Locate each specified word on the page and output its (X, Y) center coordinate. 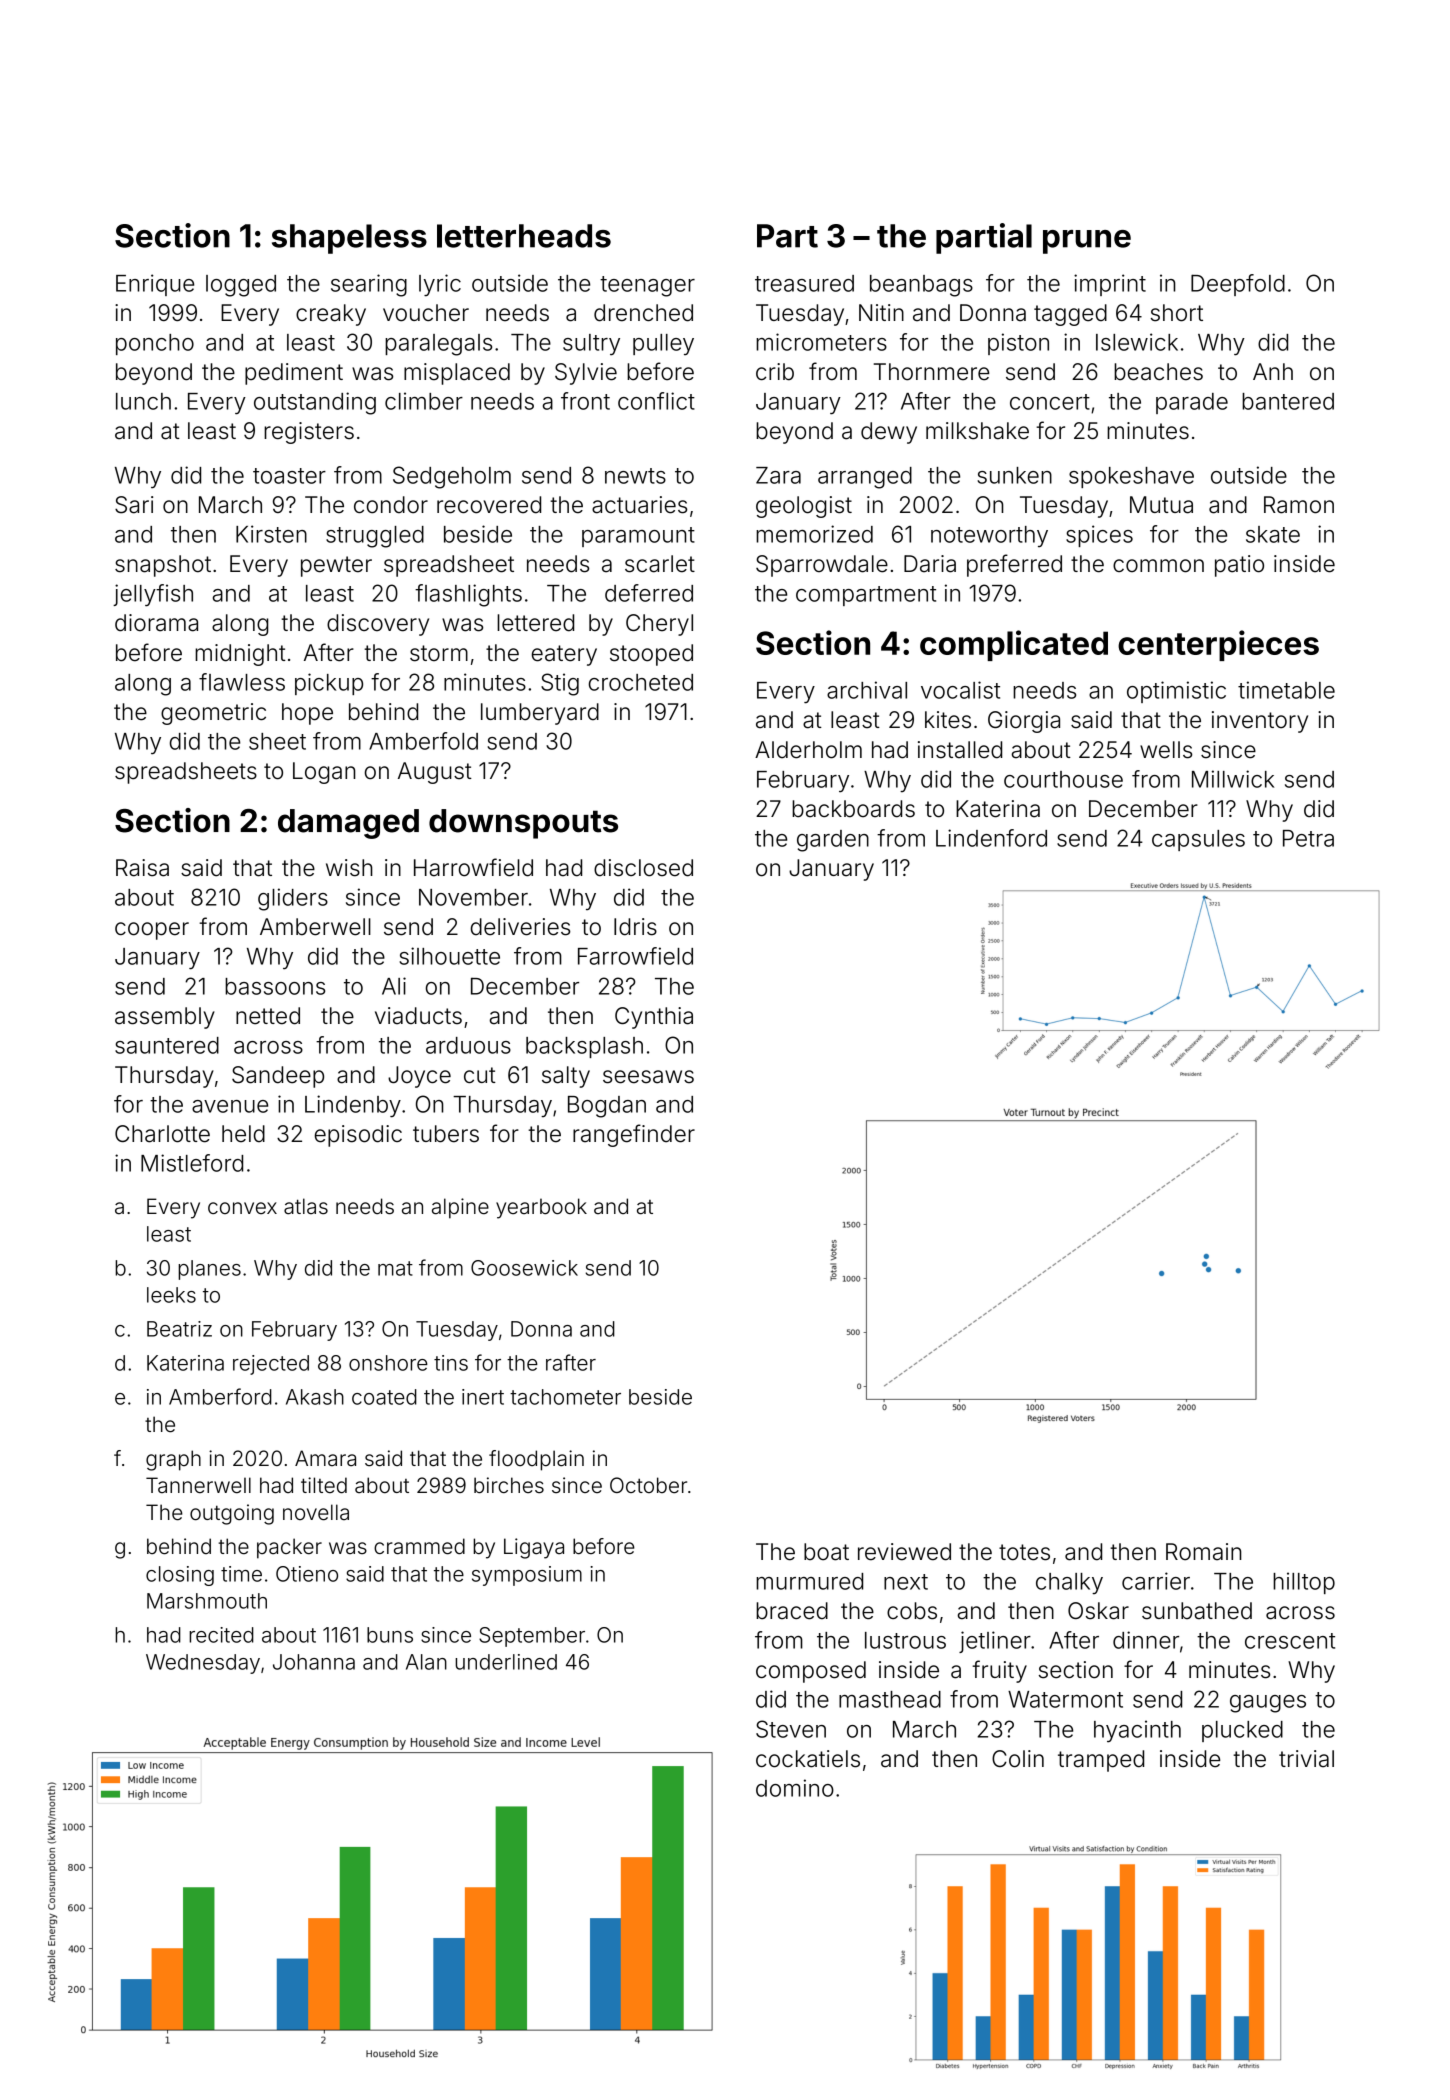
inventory (1260, 722)
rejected (271, 1365)
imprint (1110, 285)
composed (811, 1672)
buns (390, 1635)
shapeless (349, 239)
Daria (930, 564)
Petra (1308, 838)
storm (439, 653)
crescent (1290, 1641)
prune (1087, 242)
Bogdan (607, 1107)
